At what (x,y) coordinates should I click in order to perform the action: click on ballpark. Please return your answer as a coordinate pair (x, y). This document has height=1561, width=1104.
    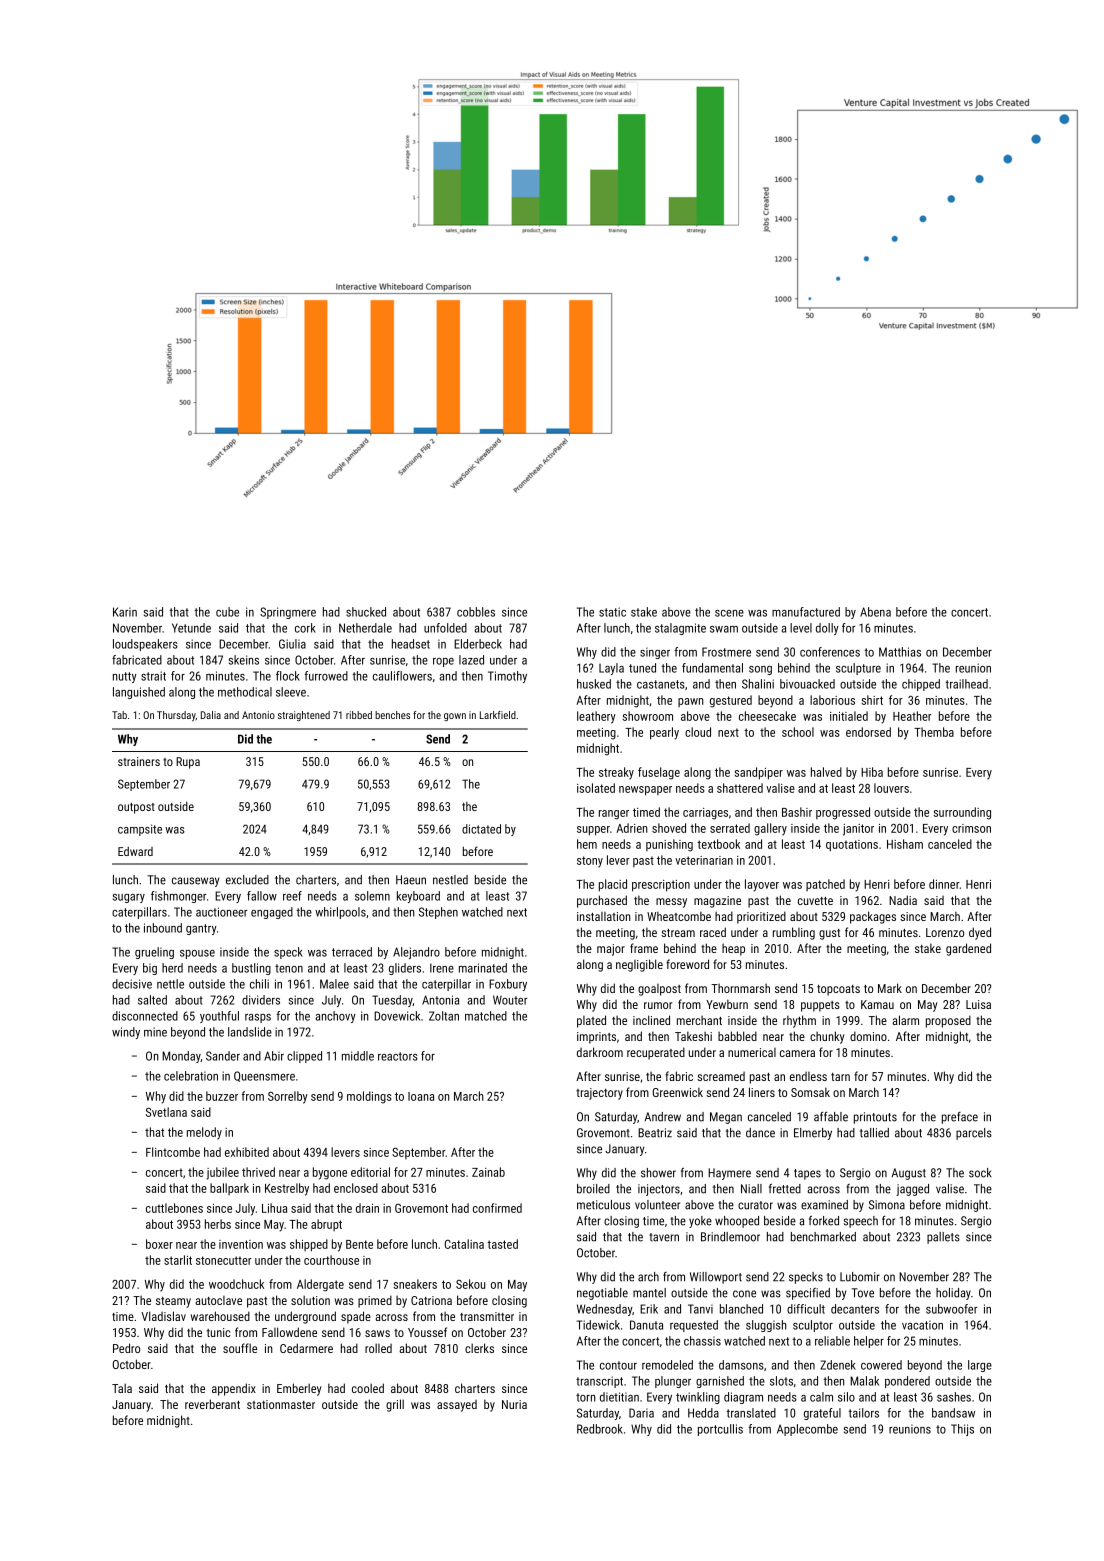
    Looking at the image, I should click on (229, 1189).
